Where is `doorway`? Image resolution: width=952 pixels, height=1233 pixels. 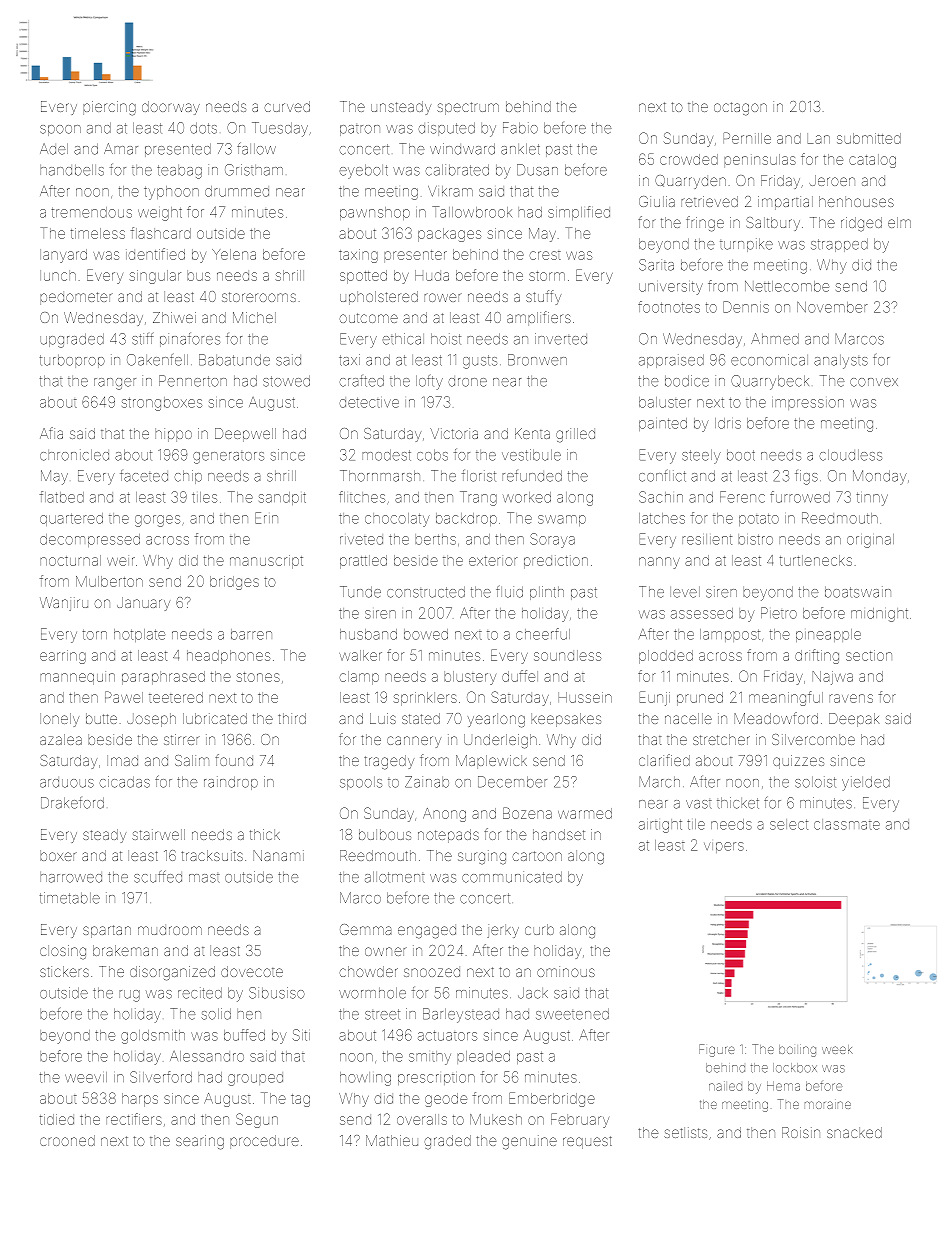 doorway is located at coordinates (171, 108).
